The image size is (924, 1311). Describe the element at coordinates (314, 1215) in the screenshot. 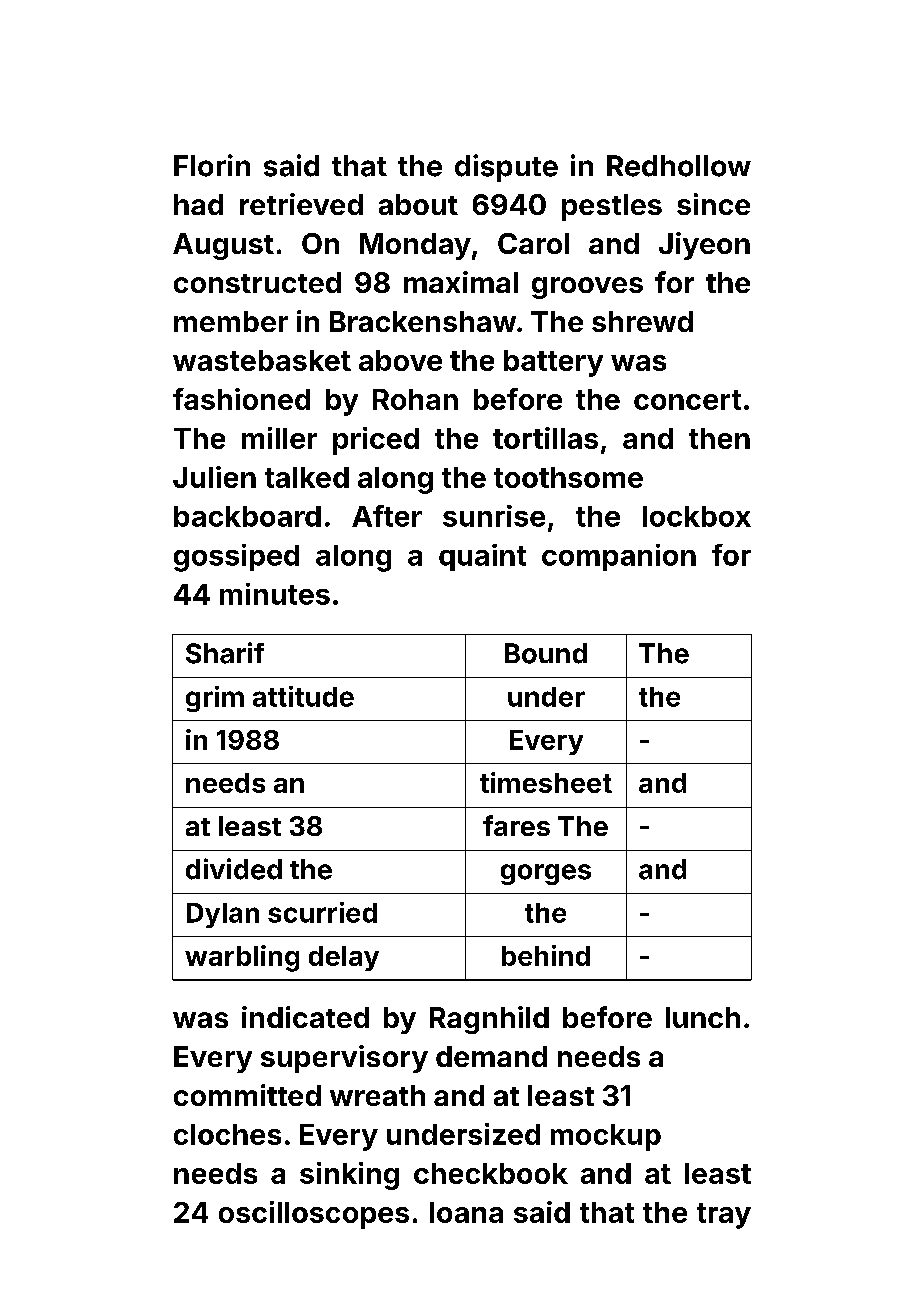

I see `oscilloscopes` at that location.
